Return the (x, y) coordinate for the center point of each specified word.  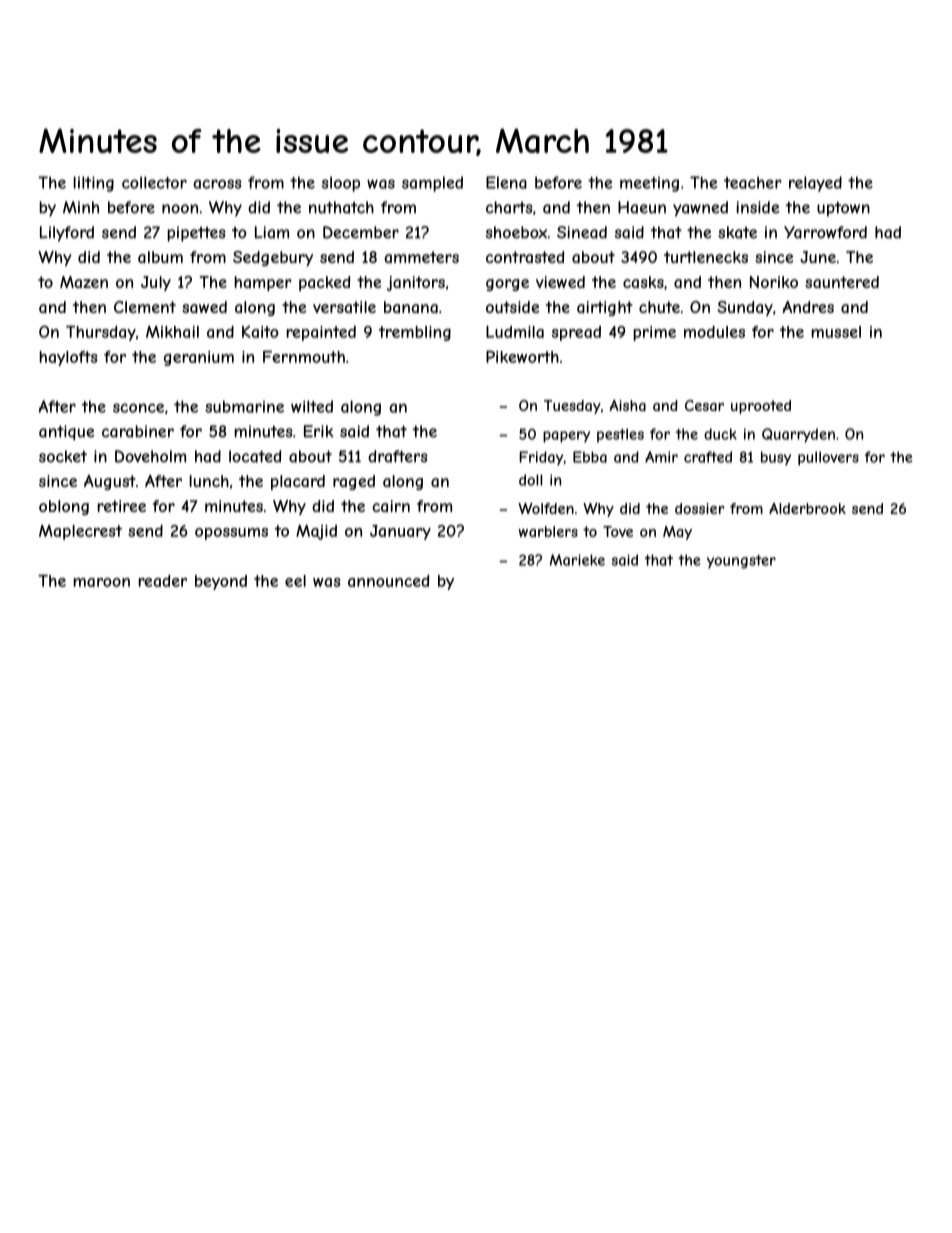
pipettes (197, 234)
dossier (700, 508)
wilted (312, 406)
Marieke (577, 560)
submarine (244, 406)
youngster (741, 562)
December (361, 232)
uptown (843, 209)
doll (530, 480)
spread (576, 333)
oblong (64, 507)
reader (163, 581)
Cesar (704, 405)
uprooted (761, 407)
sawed (204, 307)
